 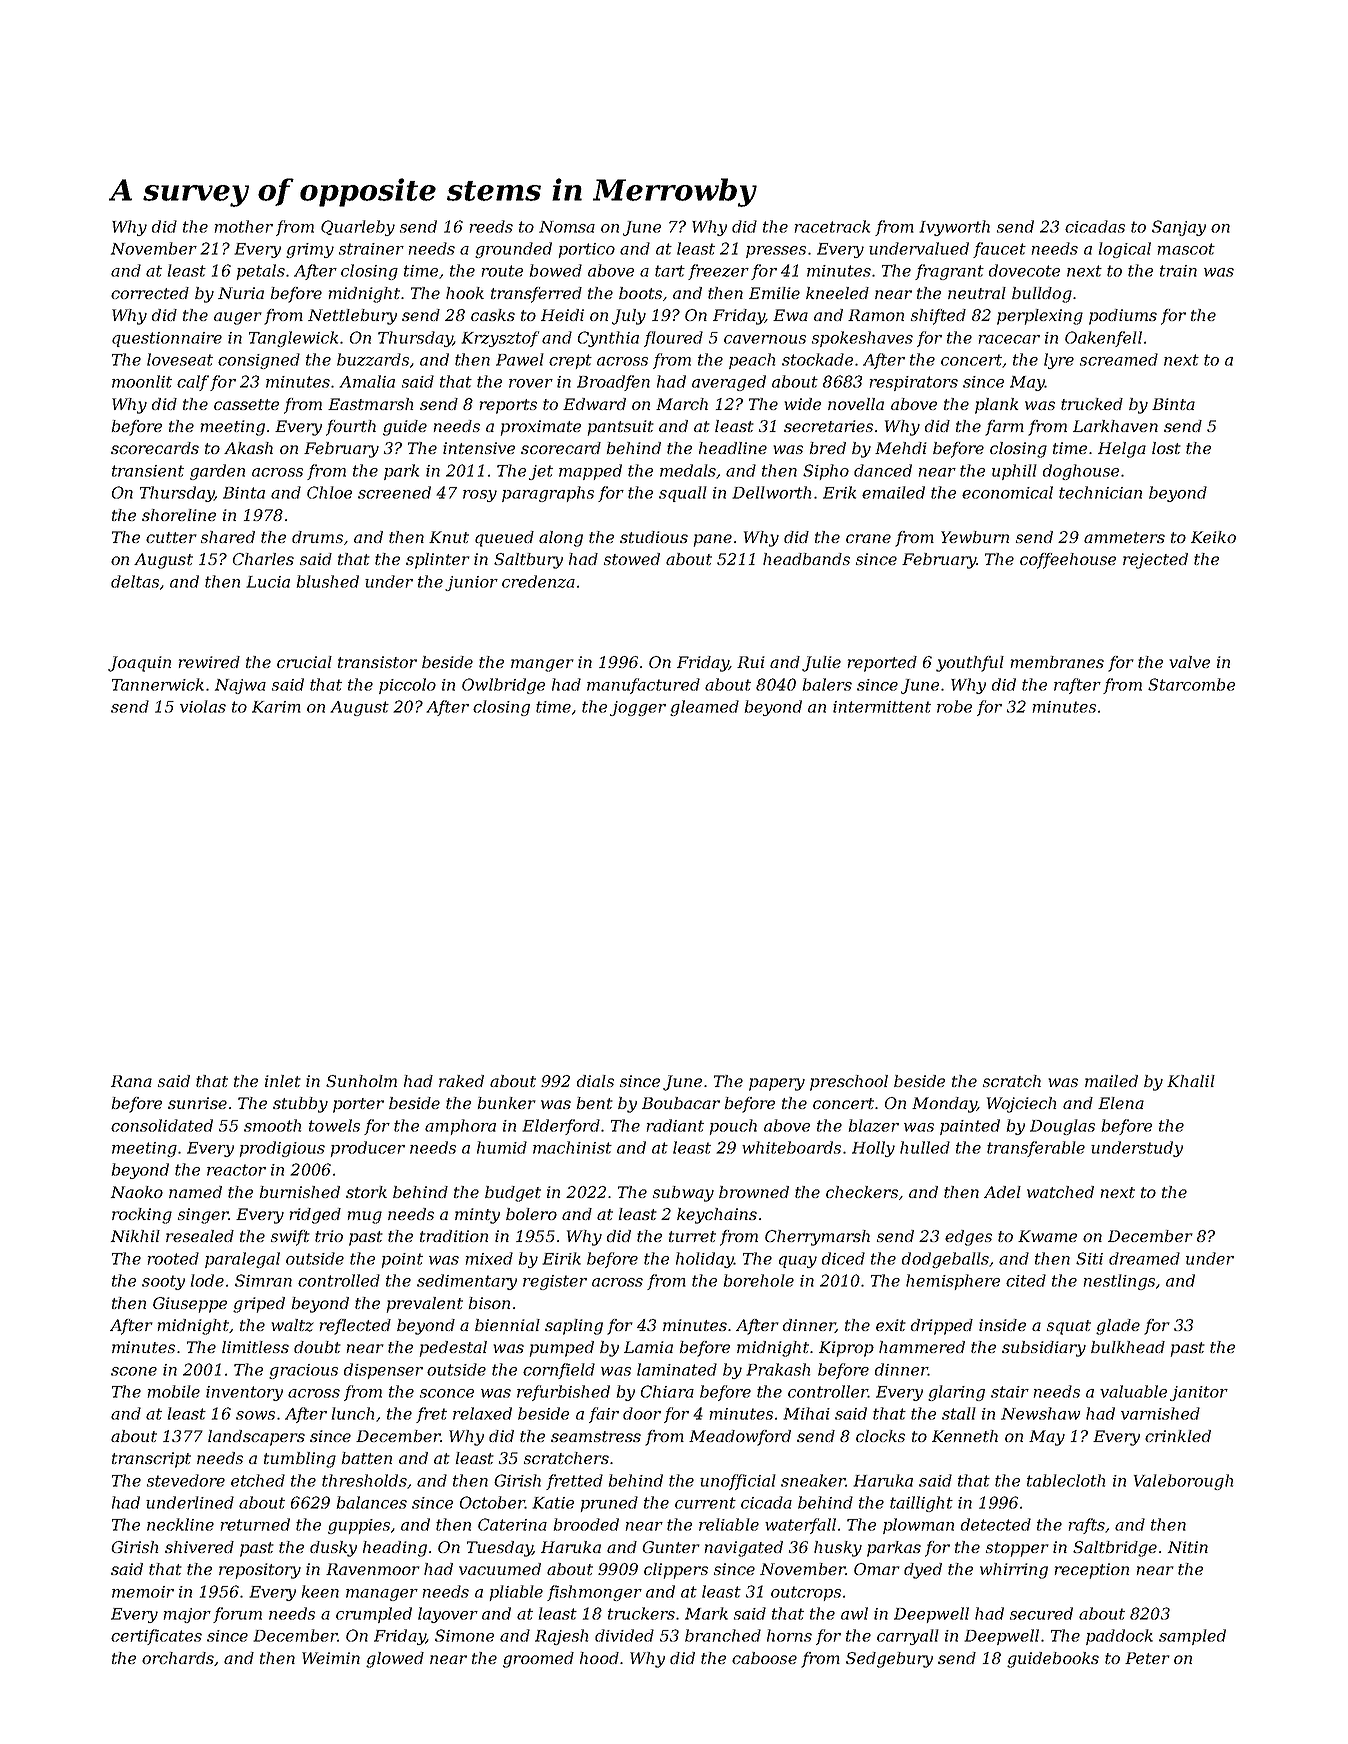 What do you see at coordinates (143, 1592) in the document?
I see `memoir` at bounding box center [143, 1592].
